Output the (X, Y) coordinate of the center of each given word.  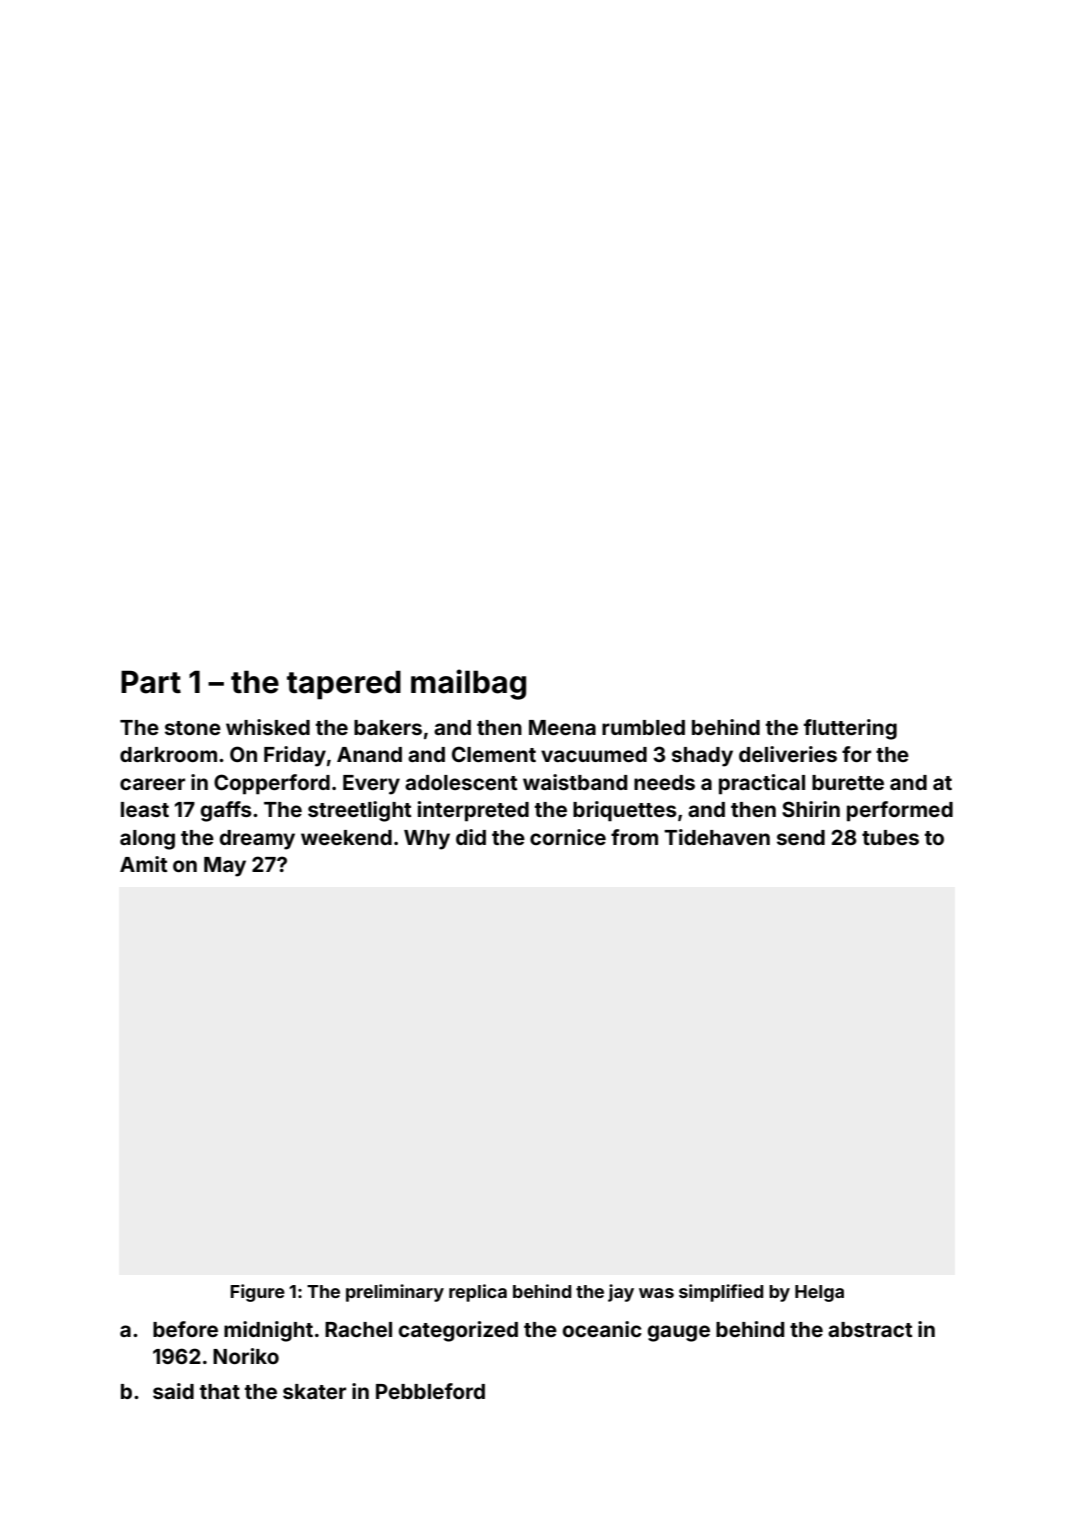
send (801, 837)
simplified (721, 1293)
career (152, 784)
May (225, 867)
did (471, 837)
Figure (257, 1293)
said (173, 1391)
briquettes (625, 811)
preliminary (395, 1293)
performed (900, 811)
